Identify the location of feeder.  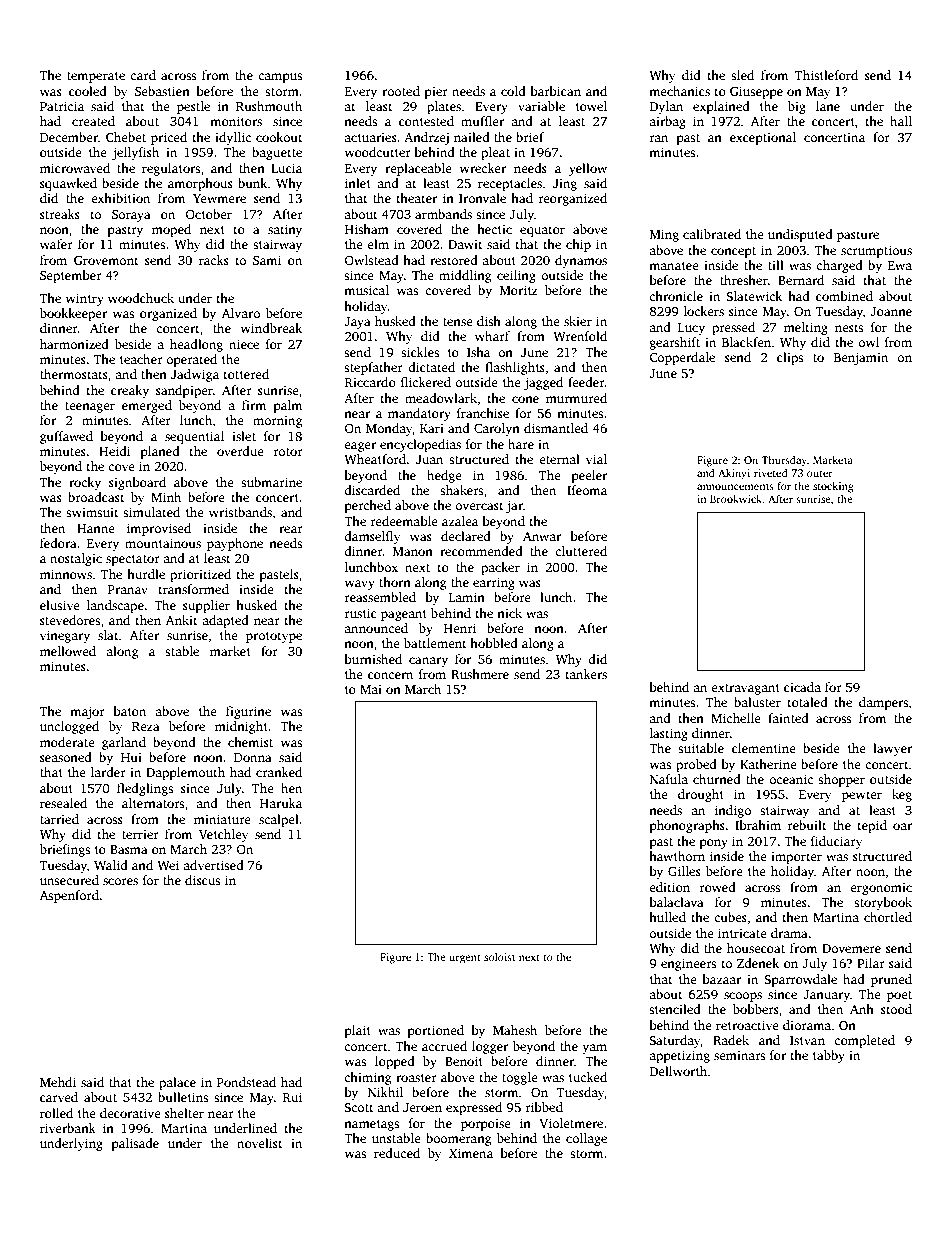
(586, 382).
